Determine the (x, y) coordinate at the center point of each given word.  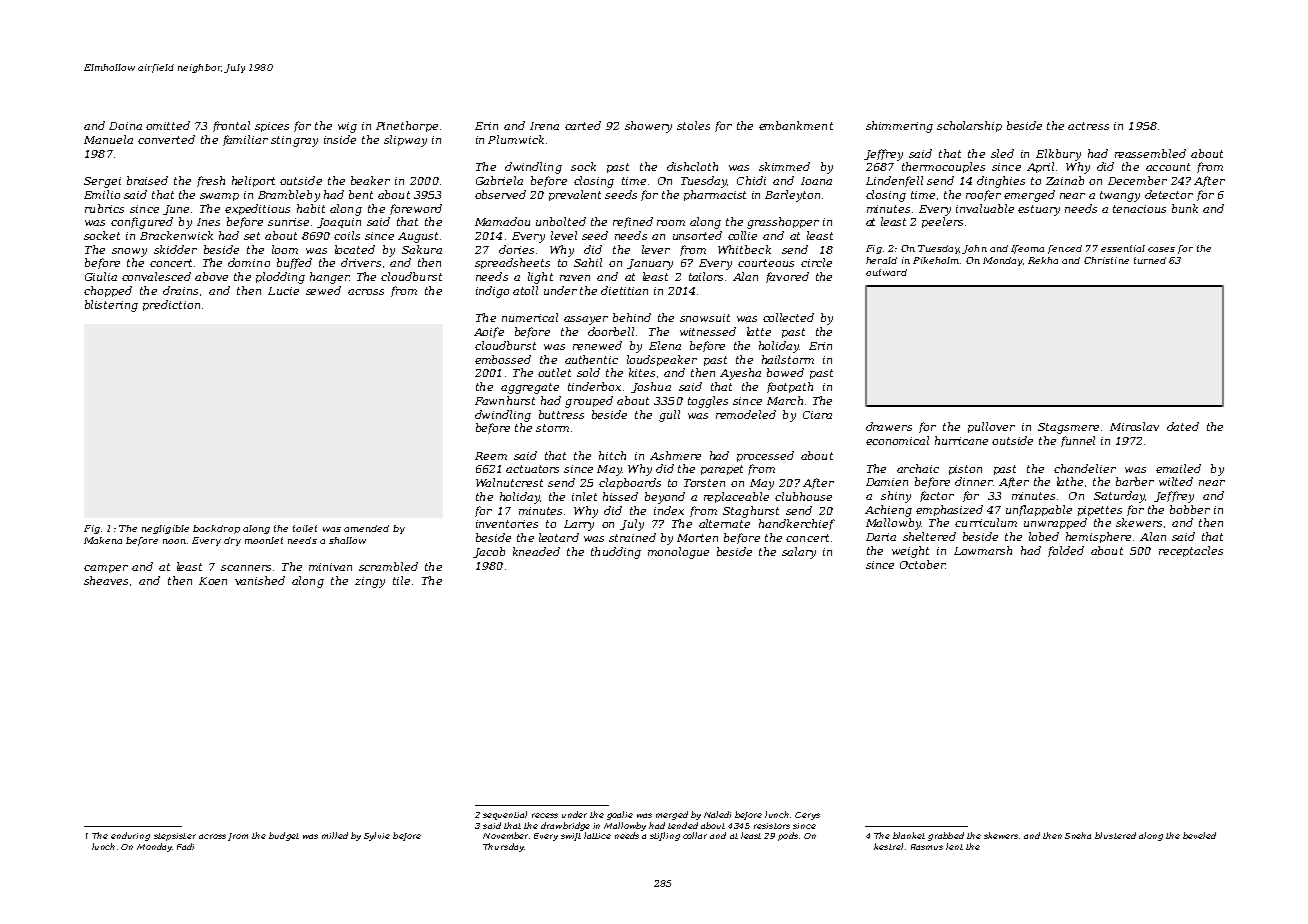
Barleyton (792, 196)
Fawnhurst (505, 400)
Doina (125, 126)
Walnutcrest (509, 482)
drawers (889, 426)
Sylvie (377, 836)
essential (1123, 248)
